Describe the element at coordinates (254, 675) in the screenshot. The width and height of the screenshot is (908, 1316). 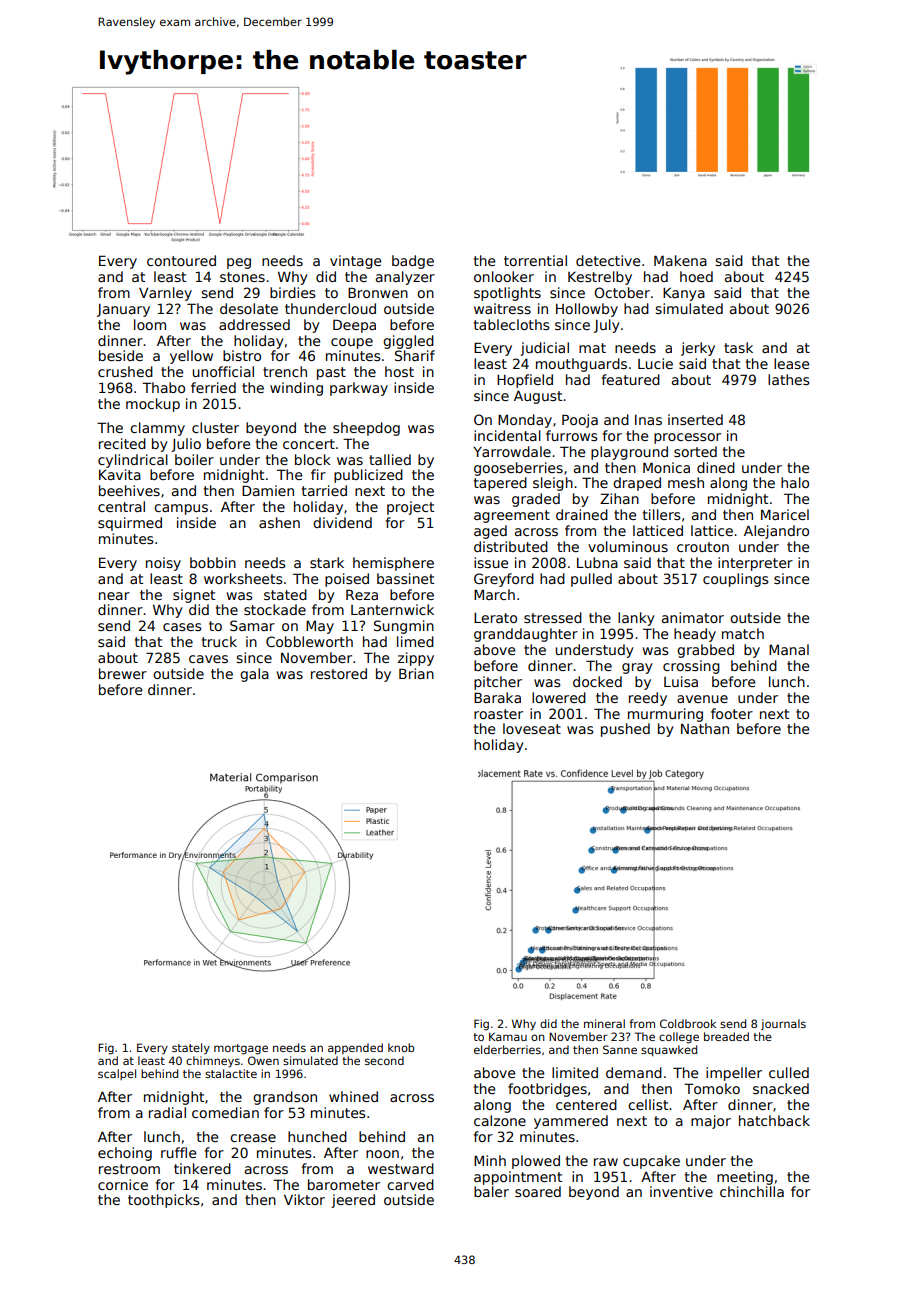
I see `gala` at that location.
